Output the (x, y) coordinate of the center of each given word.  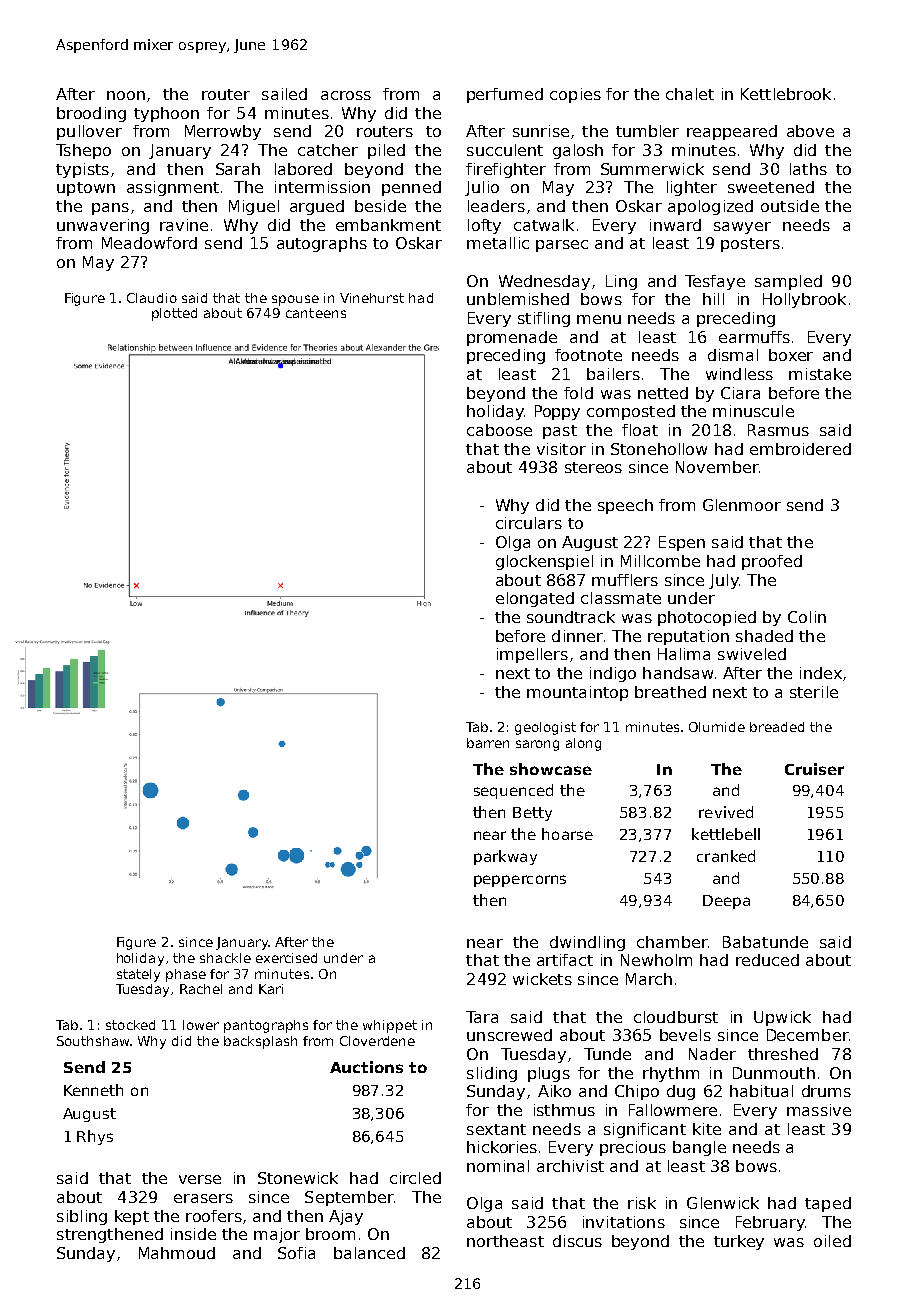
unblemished (518, 299)
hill (713, 299)
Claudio (152, 298)
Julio (482, 188)
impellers (532, 655)
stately (138, 975)
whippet (390, 1026)
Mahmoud (177, 1253)
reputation (688, 637)
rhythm (671, 1074)
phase (186, 975)
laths (808, 169)
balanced (369, 1253)
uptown (86, 189)
